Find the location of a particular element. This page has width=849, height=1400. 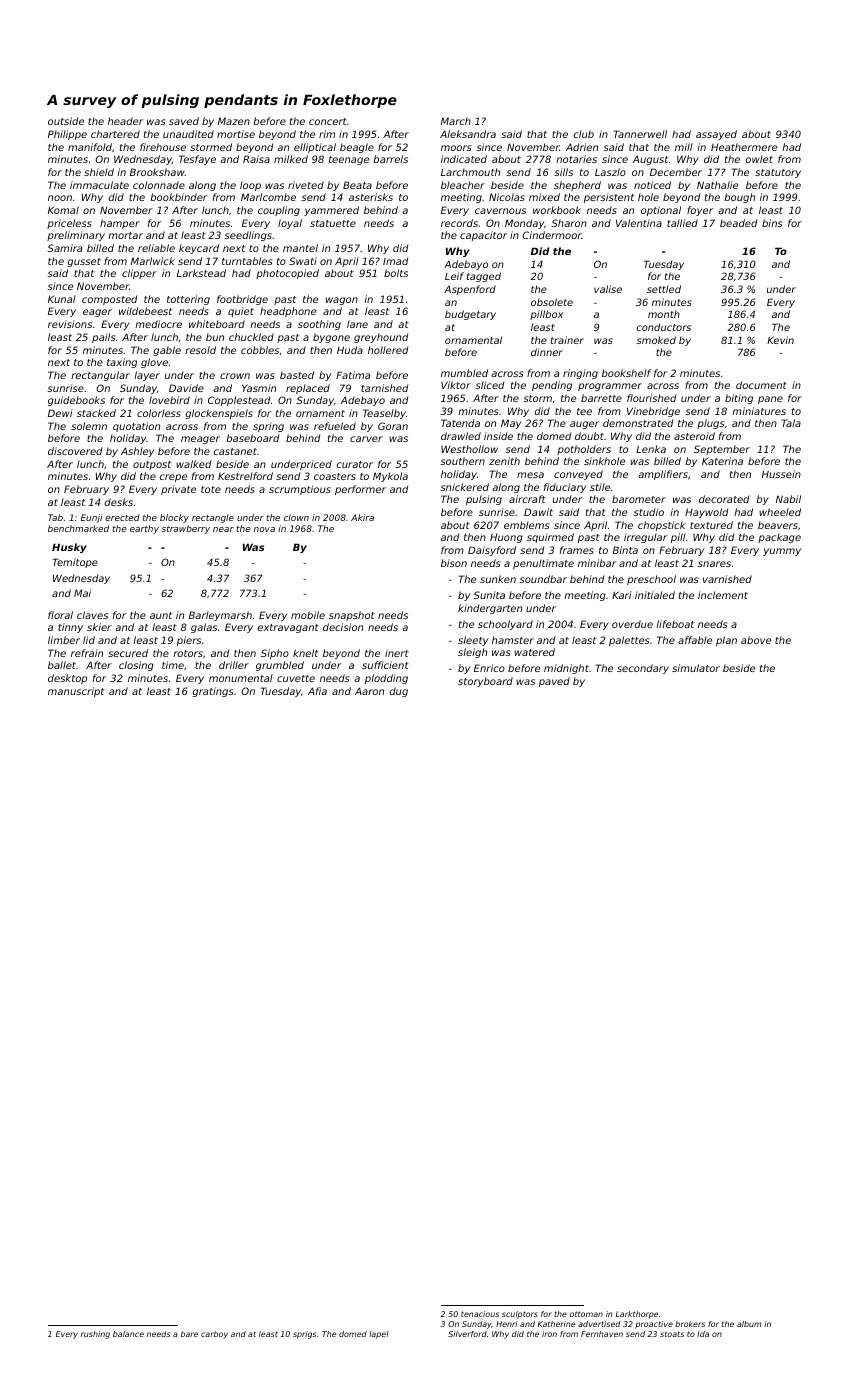

March is located at coordinates (456, 121).
